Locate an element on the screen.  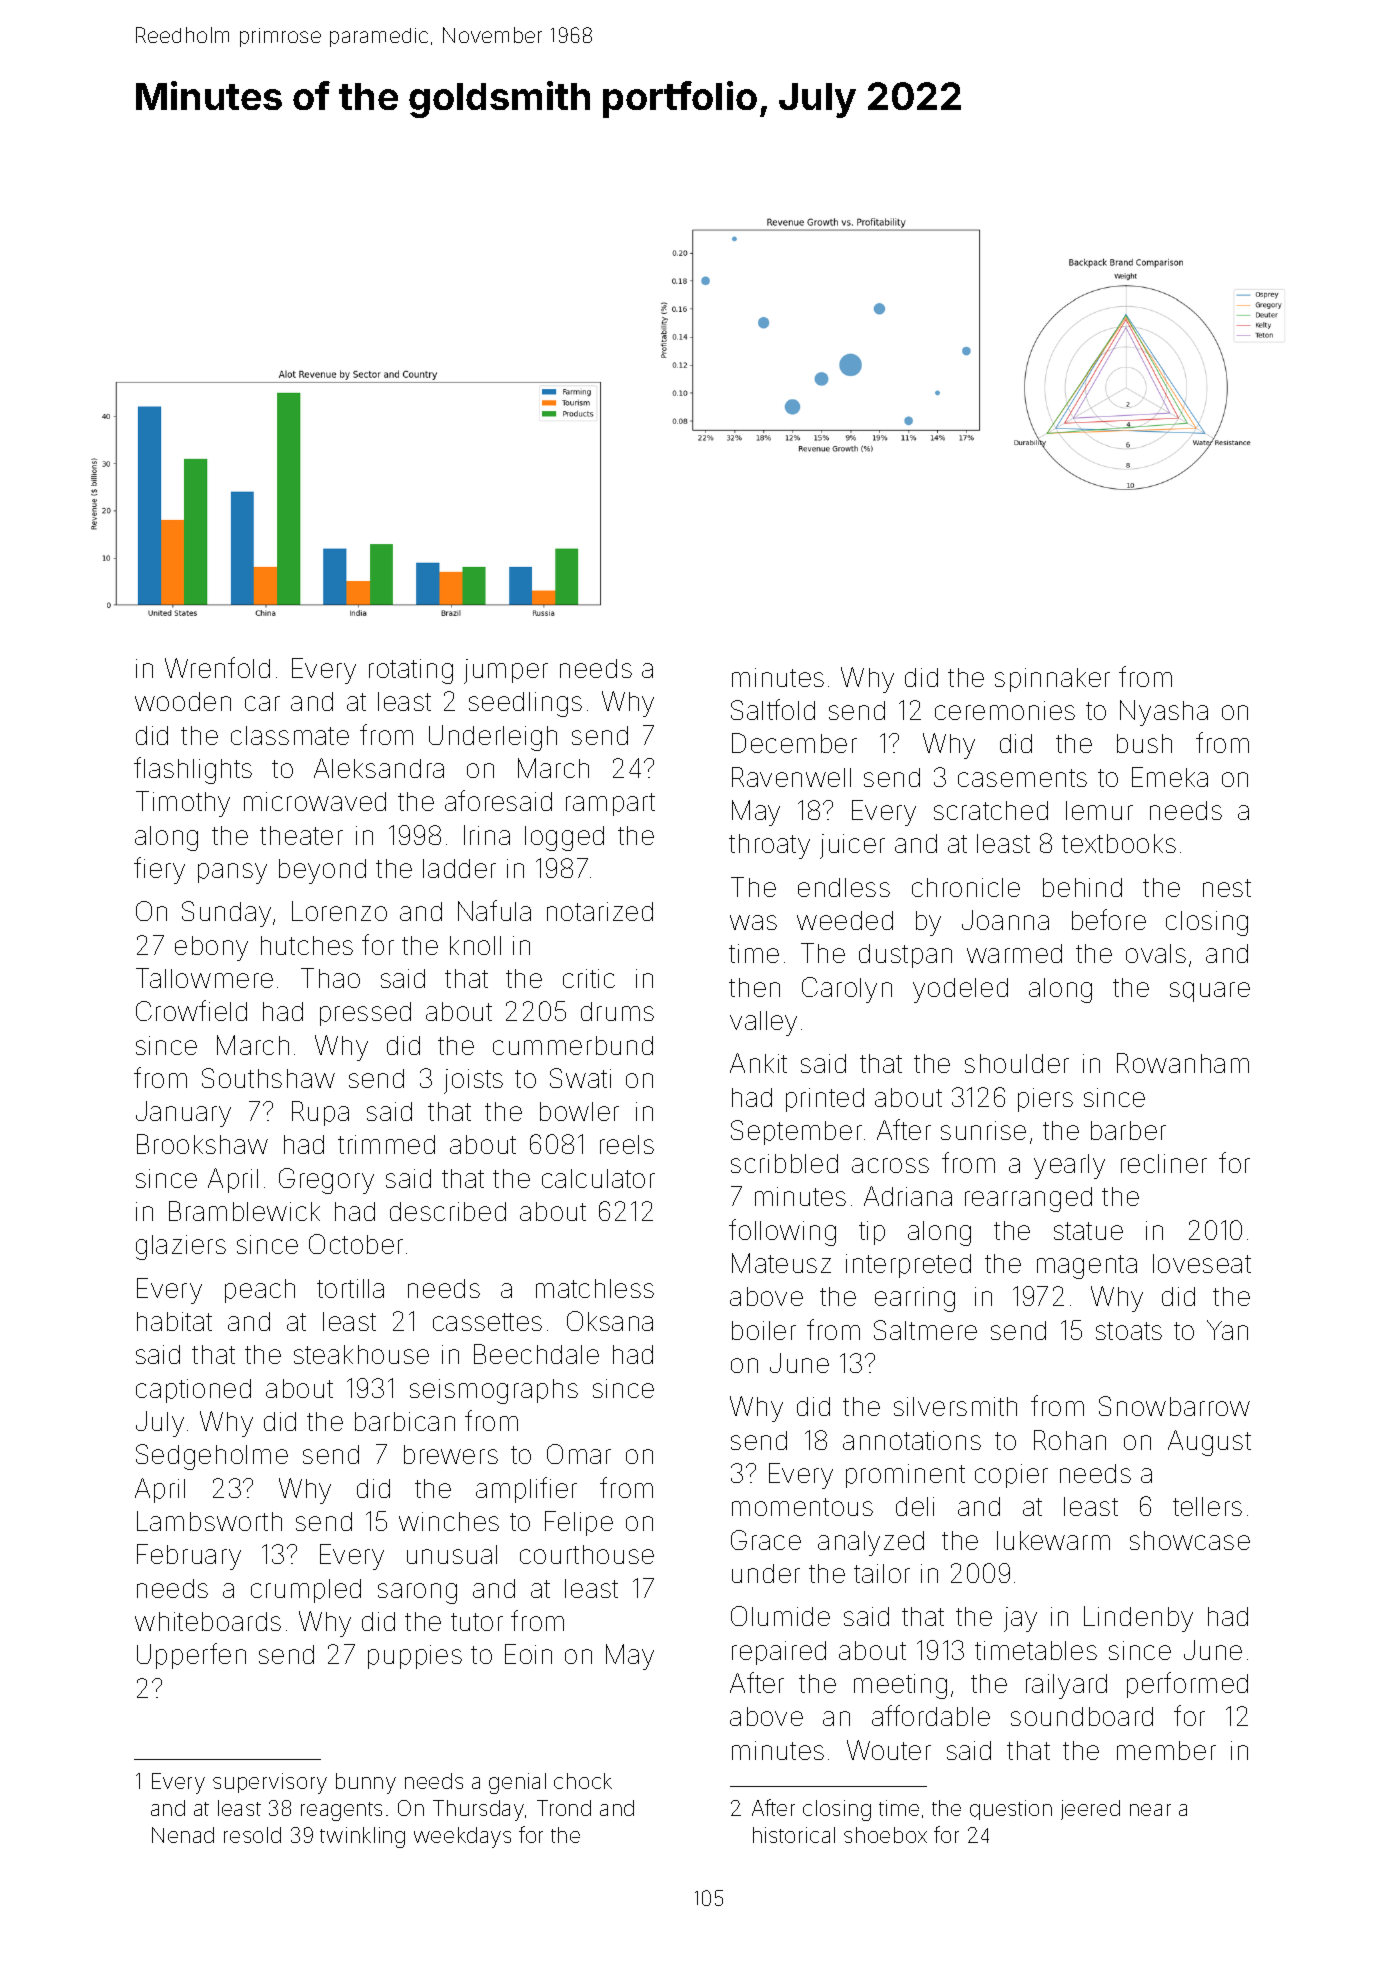
shoulder is located at coordinates (1017, 1063).
